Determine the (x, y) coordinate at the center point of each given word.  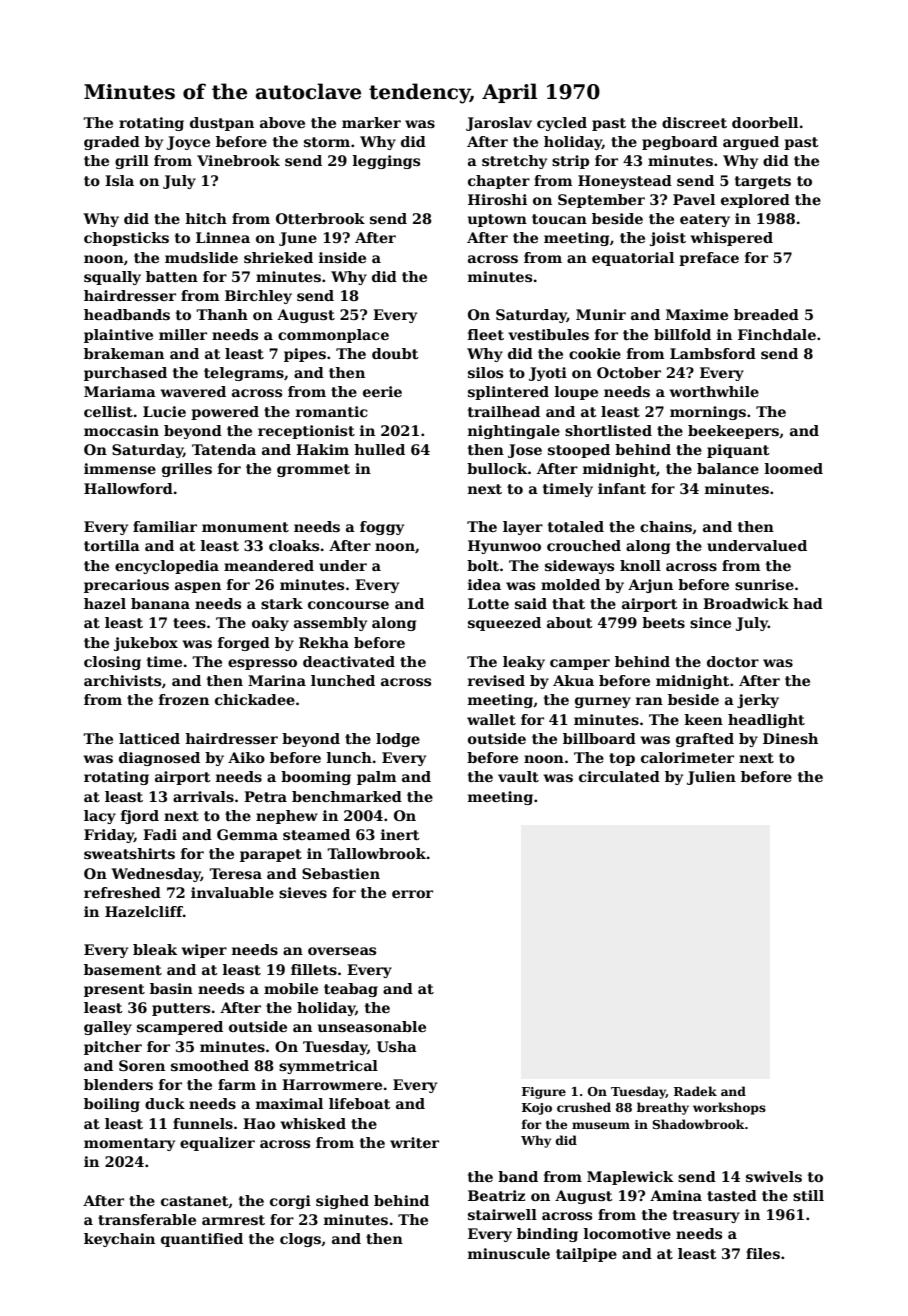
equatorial (633, 259)
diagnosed (159, 759)
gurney (603, 702)
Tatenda (224, 449)
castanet (195, 1202)
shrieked (278, 257)
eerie (382, 391)
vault (518, 776)
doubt (395, 353)
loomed (794, 468)
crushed (584, 1107)
